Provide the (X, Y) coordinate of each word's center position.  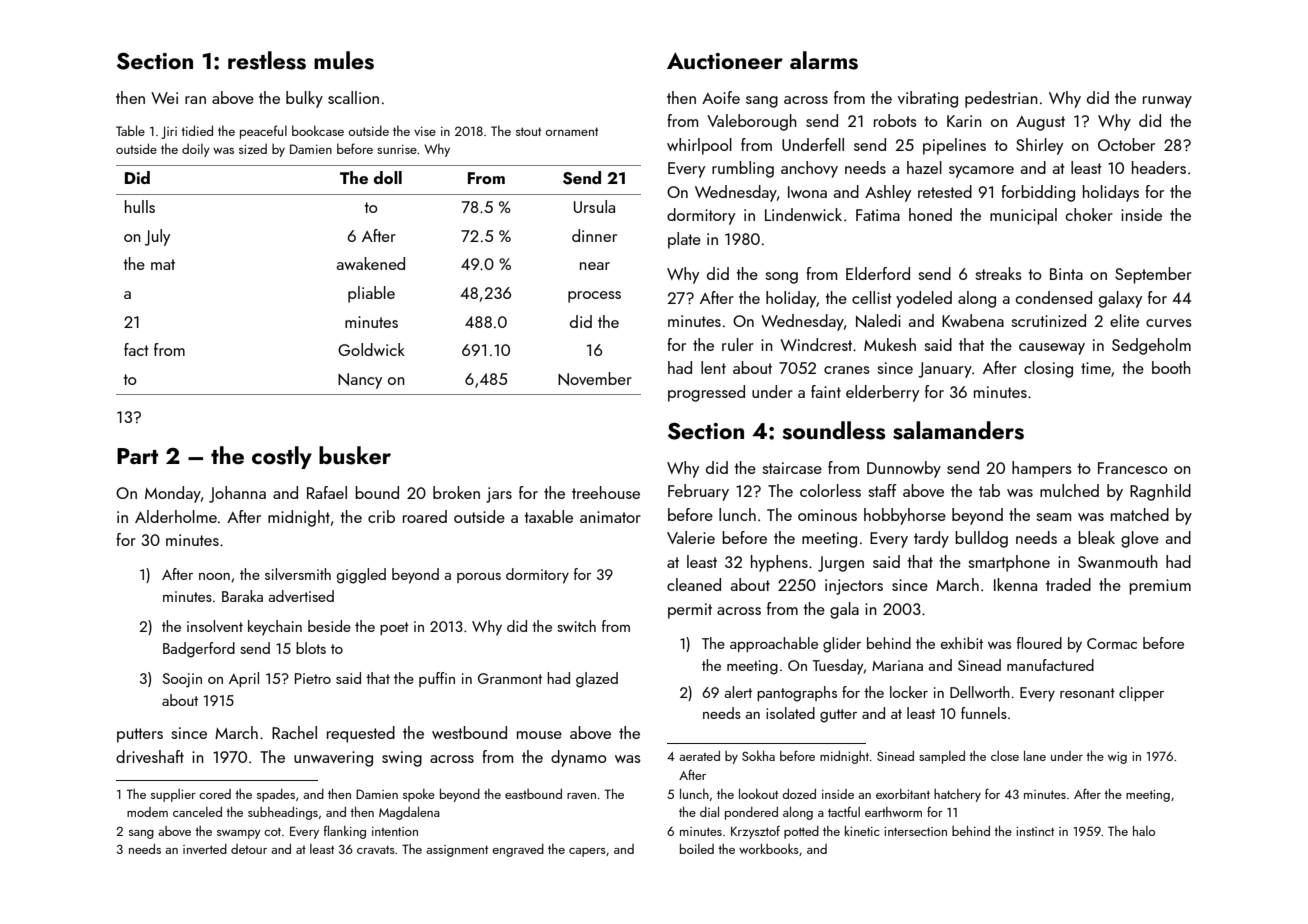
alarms (824, 60)
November (595, 379)
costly (282, 457)
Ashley (888, 193)
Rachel (294, 732)
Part (137, 456)
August (1040, 123)
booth (1171, 367)
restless (267, 60)
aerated (699, 756)
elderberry (882, 393)
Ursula (594, 206)
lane (1035, 756)
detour (249, 849)
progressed (706, 393)
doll (388, 177)
